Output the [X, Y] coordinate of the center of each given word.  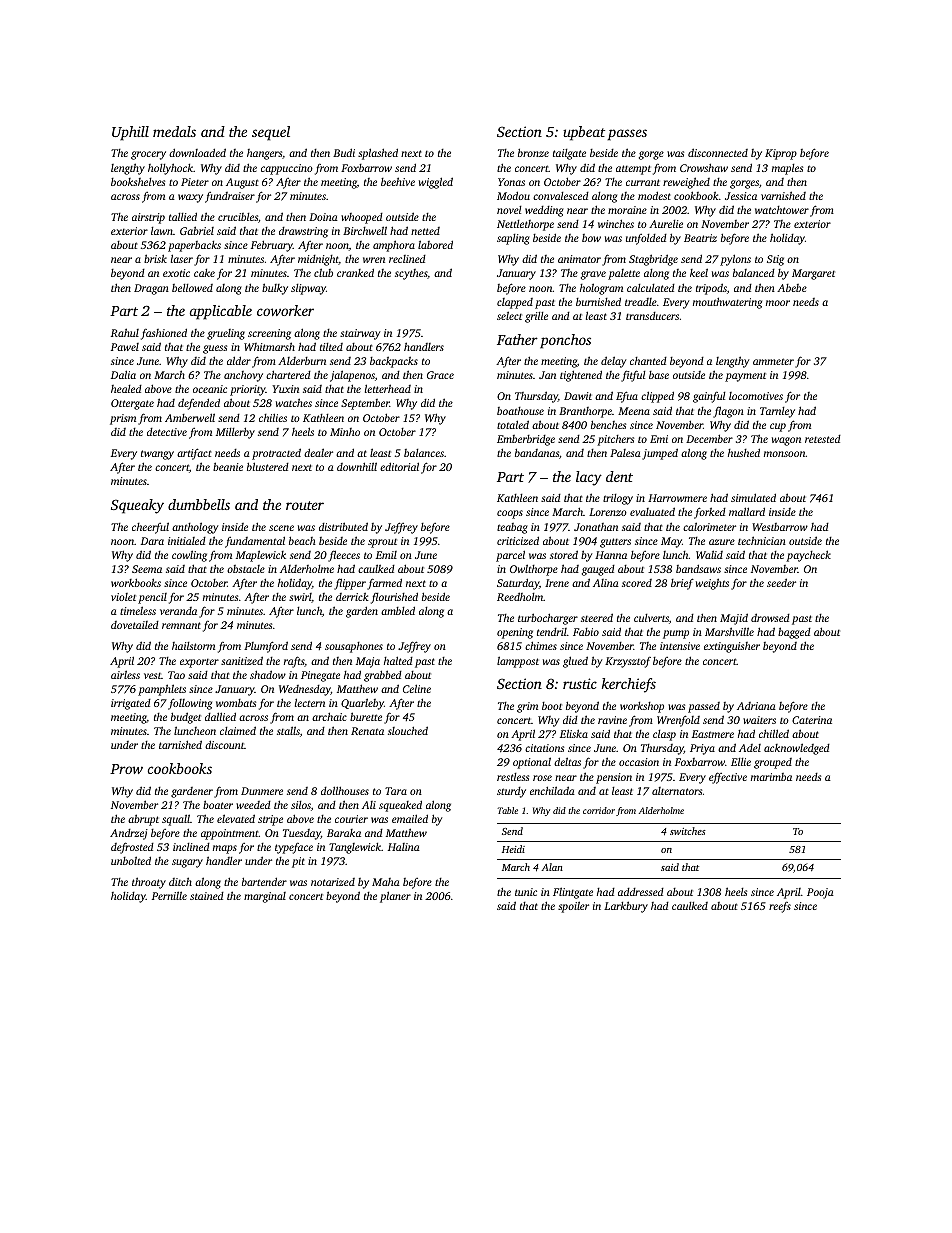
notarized [333, 882]
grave [593, 275]
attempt [633, 170]
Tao [176, 675]
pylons [735, 260]
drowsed [770, 617]
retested [823, 439]
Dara [152, 541]
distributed [343, 526]
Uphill [130, 133]
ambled [398, 610]
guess [215, 349]
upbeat [584, 133]
